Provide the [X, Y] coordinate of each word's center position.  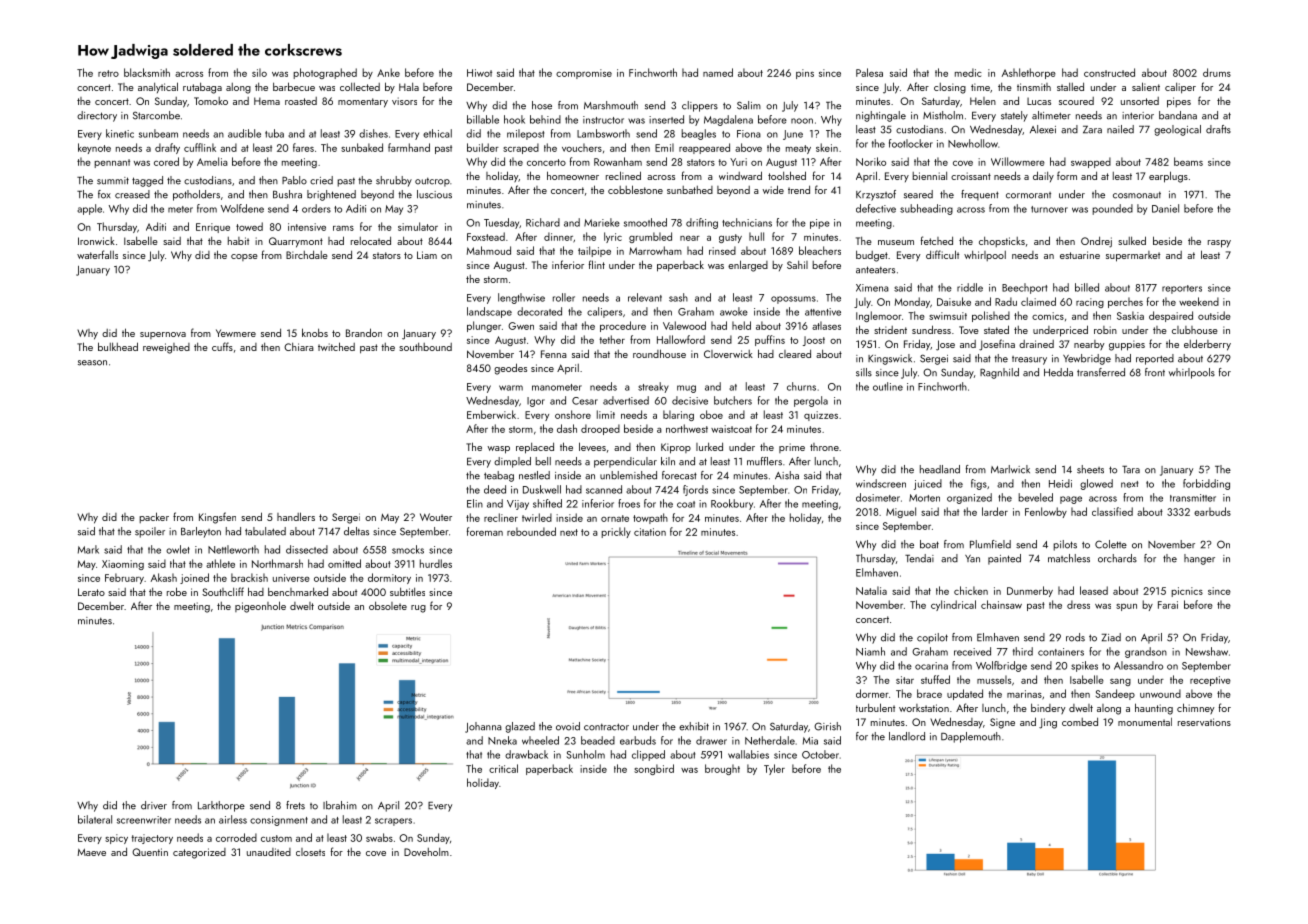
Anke [388, 72]
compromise [584, 74]
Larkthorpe [221, 806]
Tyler [774, 769]
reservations [1204, 722]
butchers [733, 400]
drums [1217, 72]
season [92, 363]
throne [824, 447]
